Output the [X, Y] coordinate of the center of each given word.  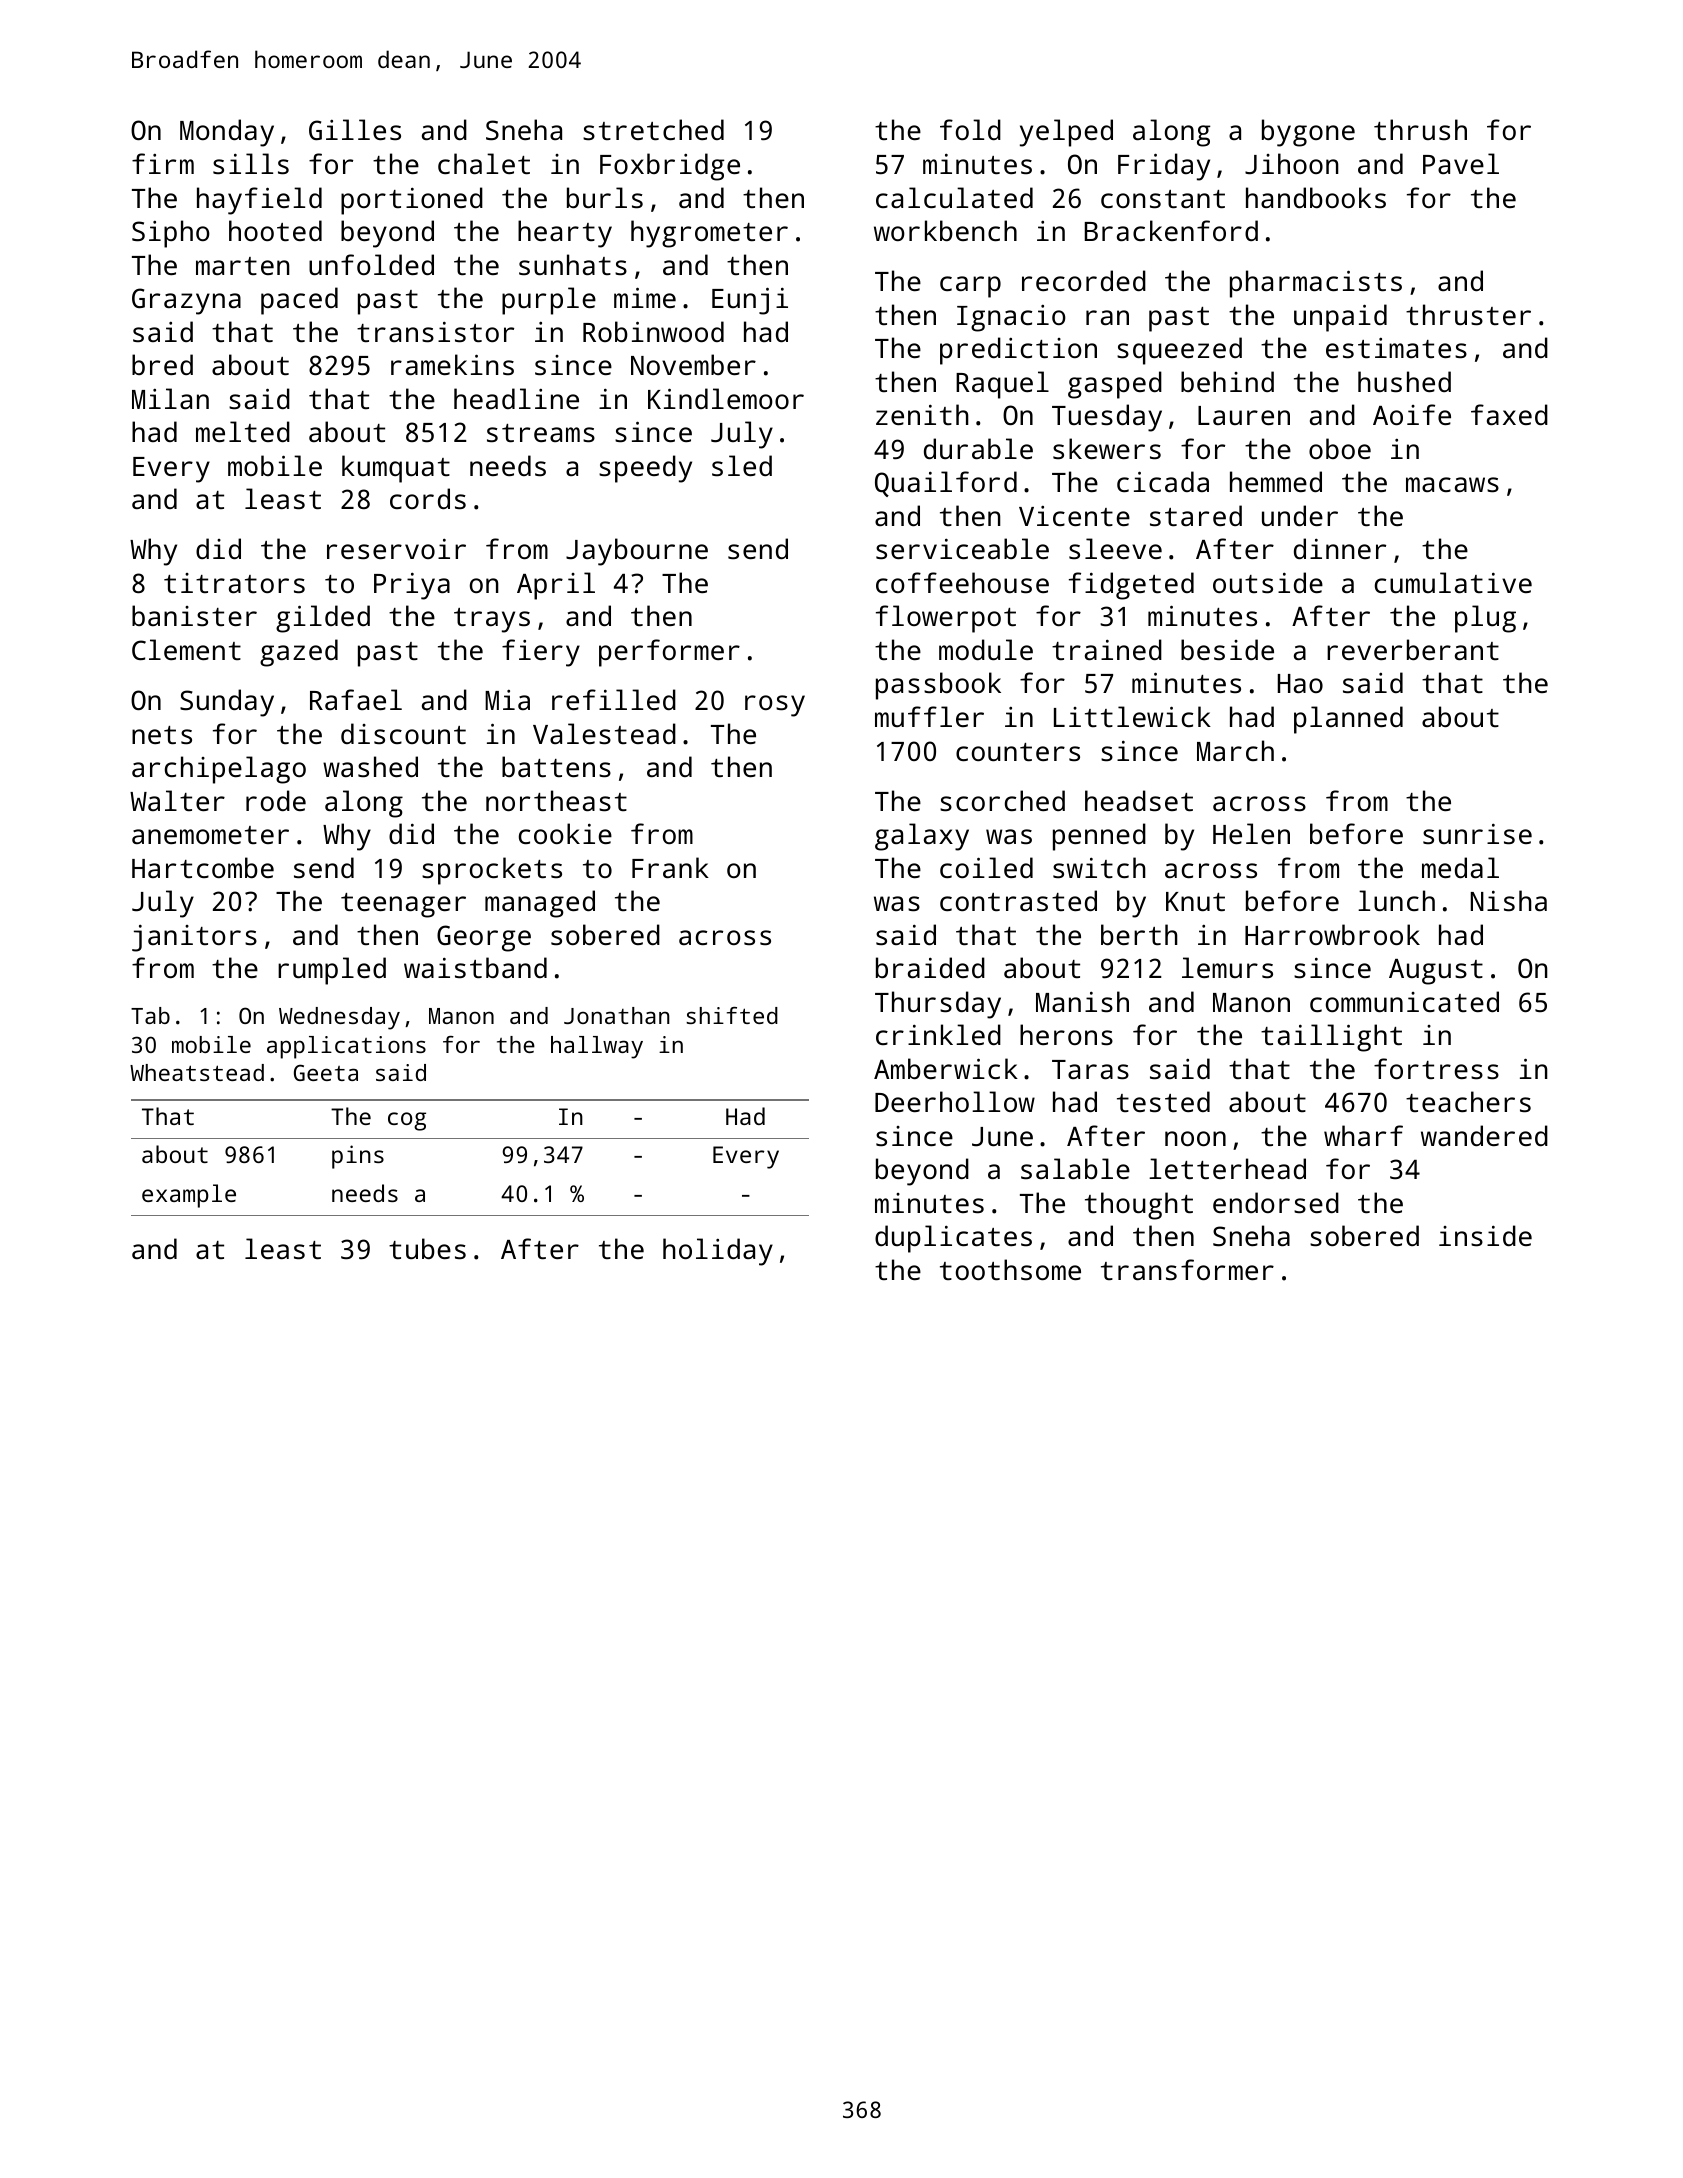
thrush [1420, 130]
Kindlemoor [726, 398]
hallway [597, 1047]
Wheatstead [197, 1072]
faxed [1509, 414]
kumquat [396, 469]
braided [930, 967]
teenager [403, 905]
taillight [1331, 1038]
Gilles [355, 130]
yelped [1066, 133]
